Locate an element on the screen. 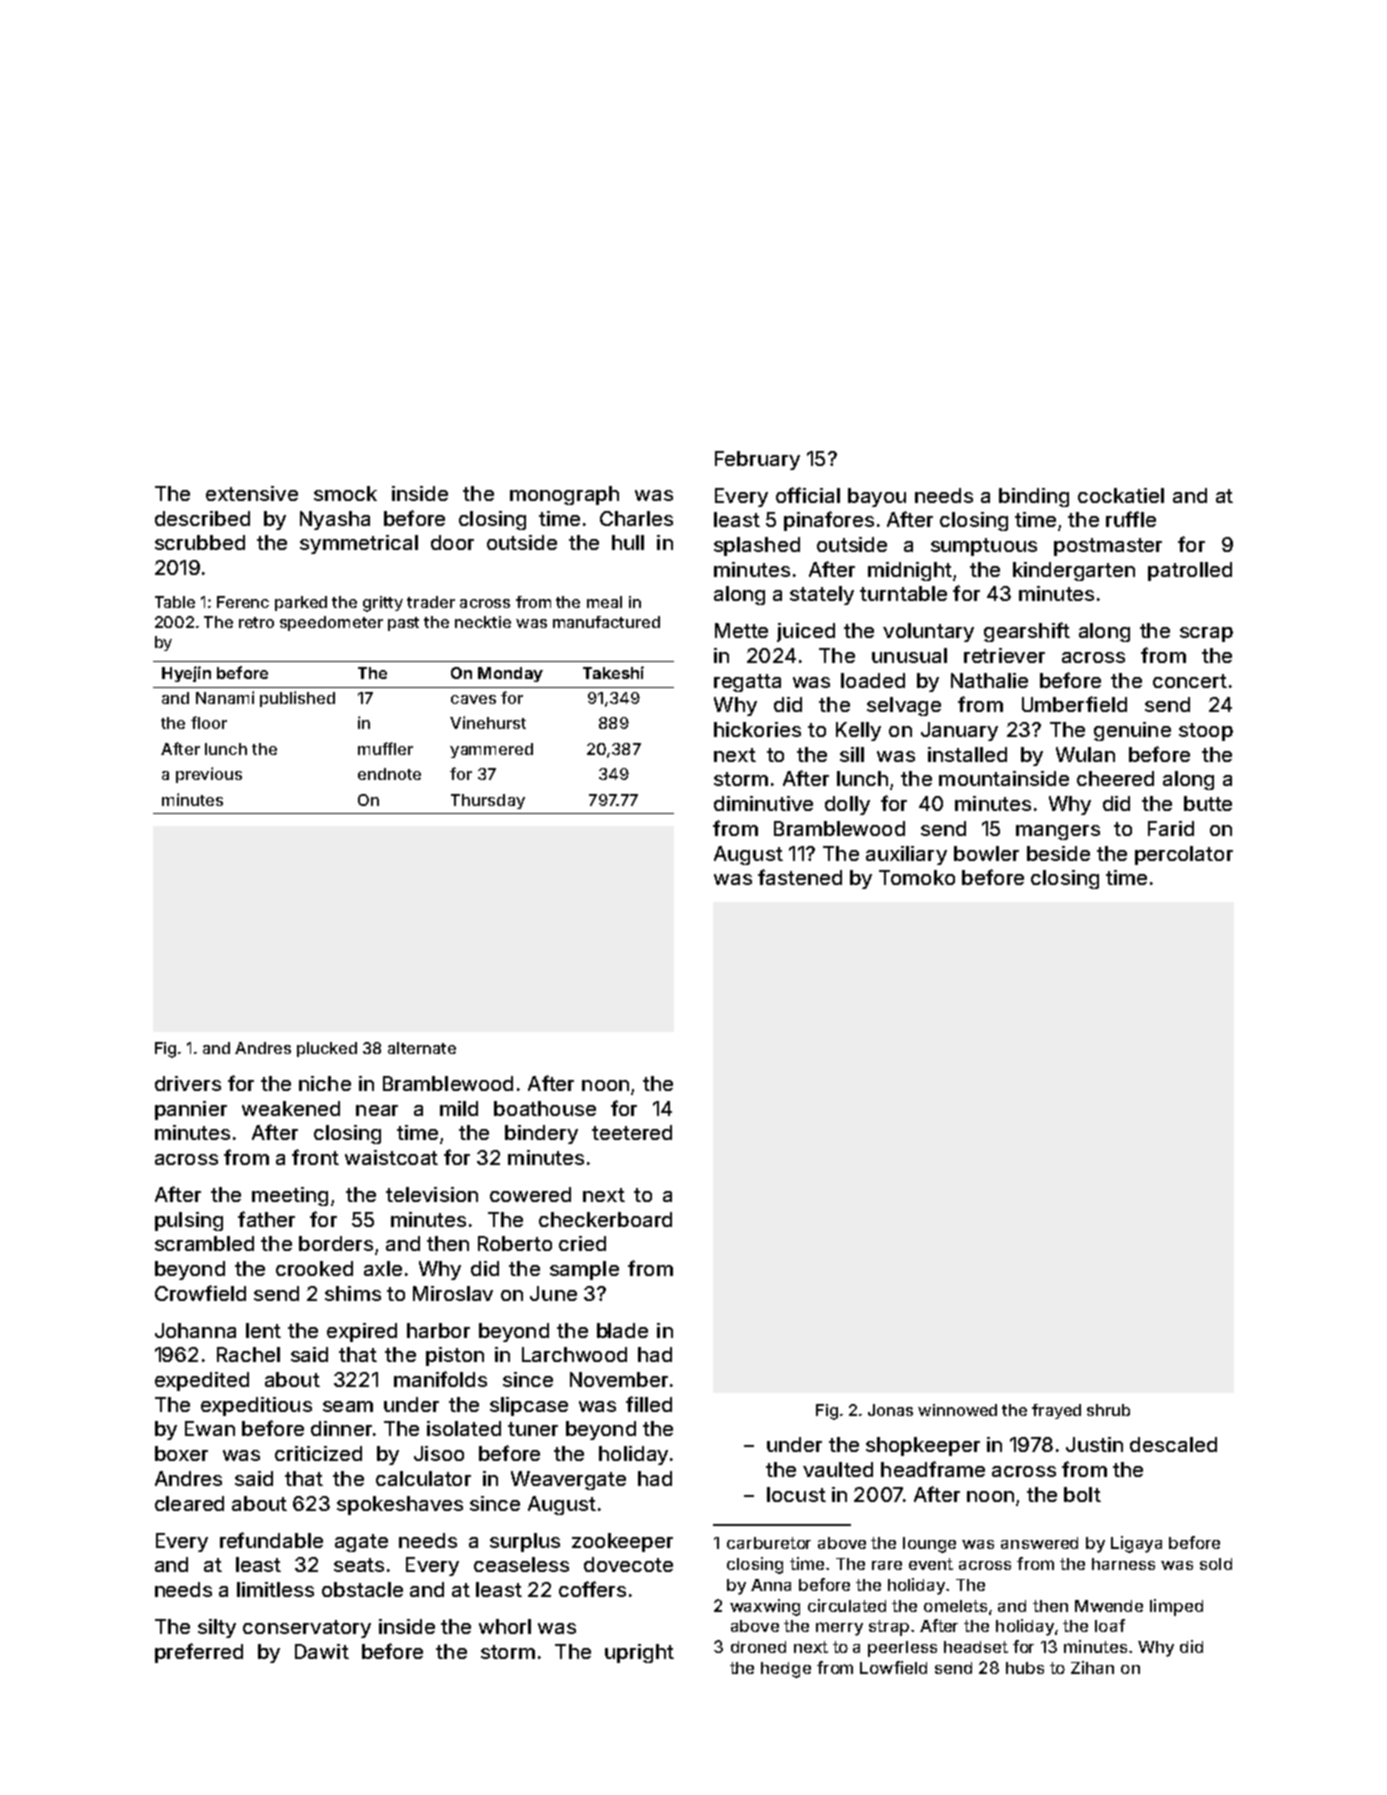 This screenshot has height=1795, width=1387. bowler is located at coordinates (986, 853).
